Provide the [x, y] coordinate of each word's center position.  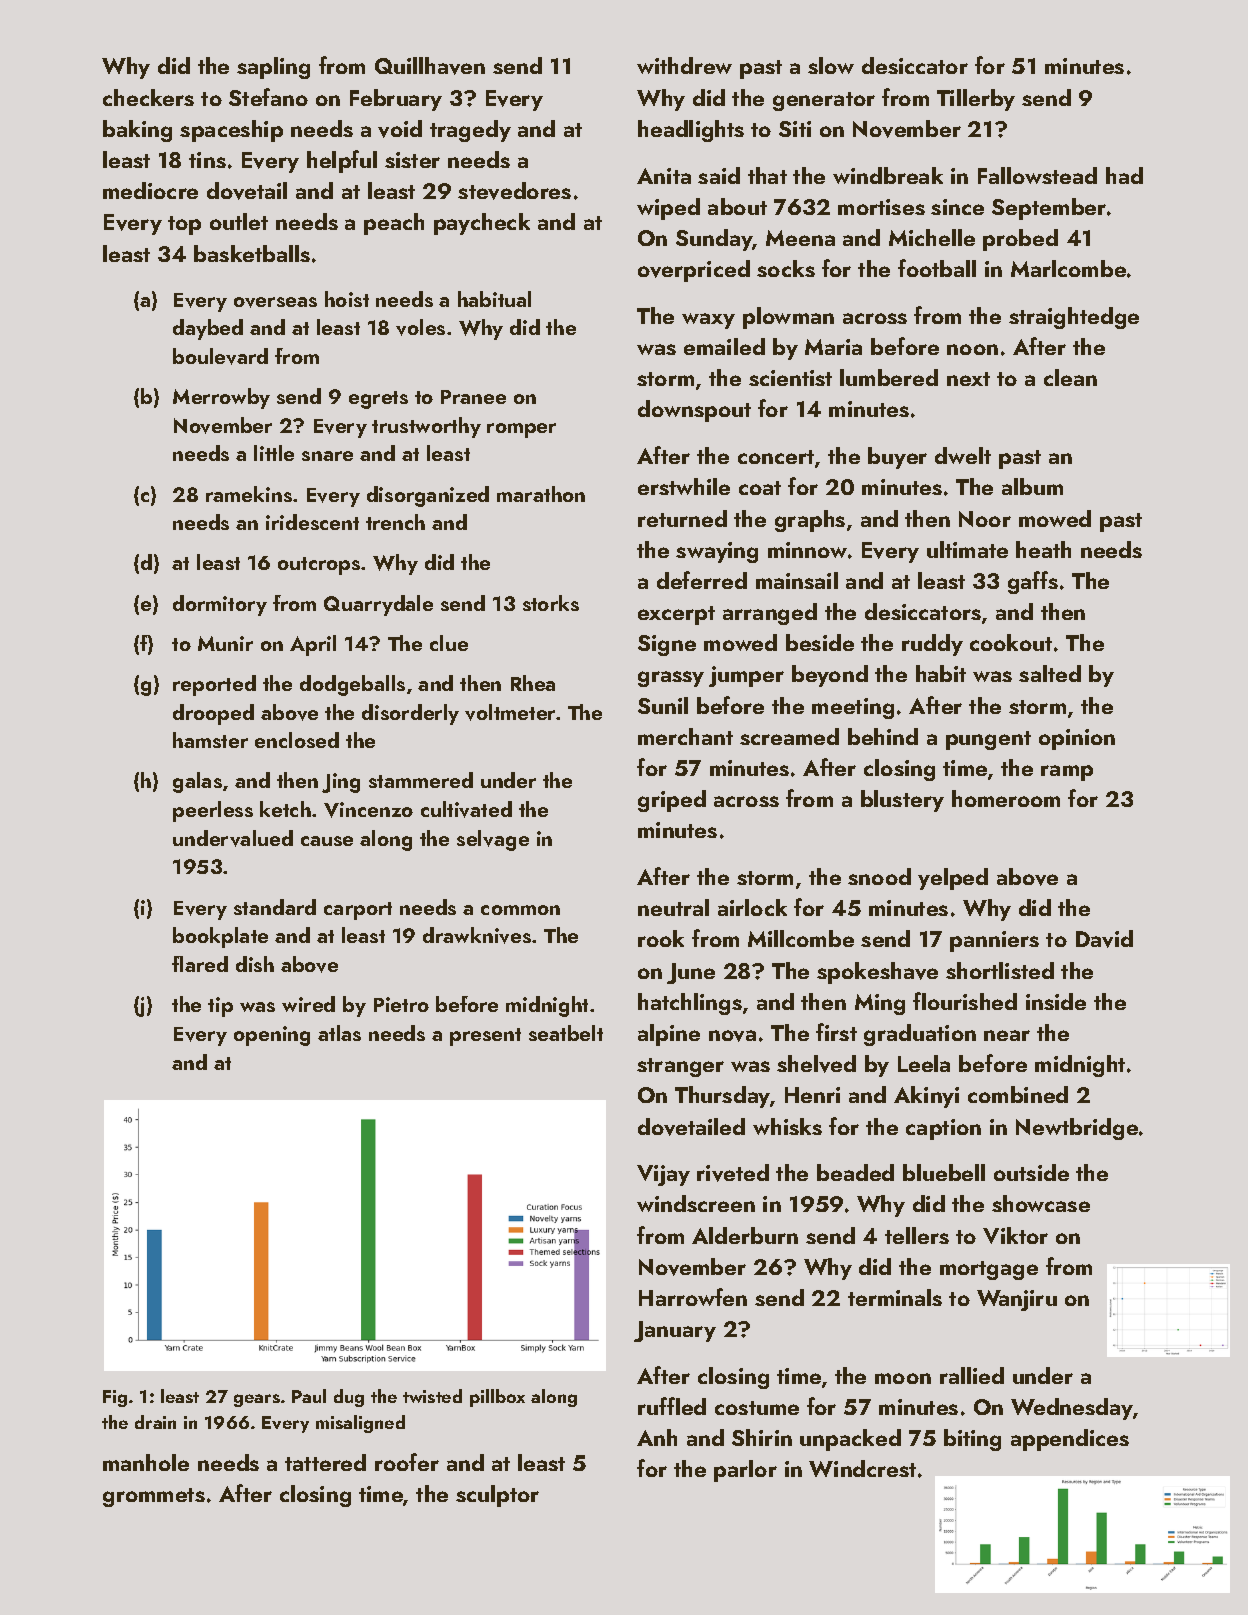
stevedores [514, 191]
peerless [213, 811]
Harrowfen [693, 1297]
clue [449, 643]
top [184, 225]
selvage [493, 840]
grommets [154, 1497]
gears [257, 1400]
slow [831, 65]
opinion [1077, 739]
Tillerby [976, 100]
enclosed [297, 740]
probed [1020, 240]
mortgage [989, 1270]
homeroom [1006, 798]
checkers [148, 97]
